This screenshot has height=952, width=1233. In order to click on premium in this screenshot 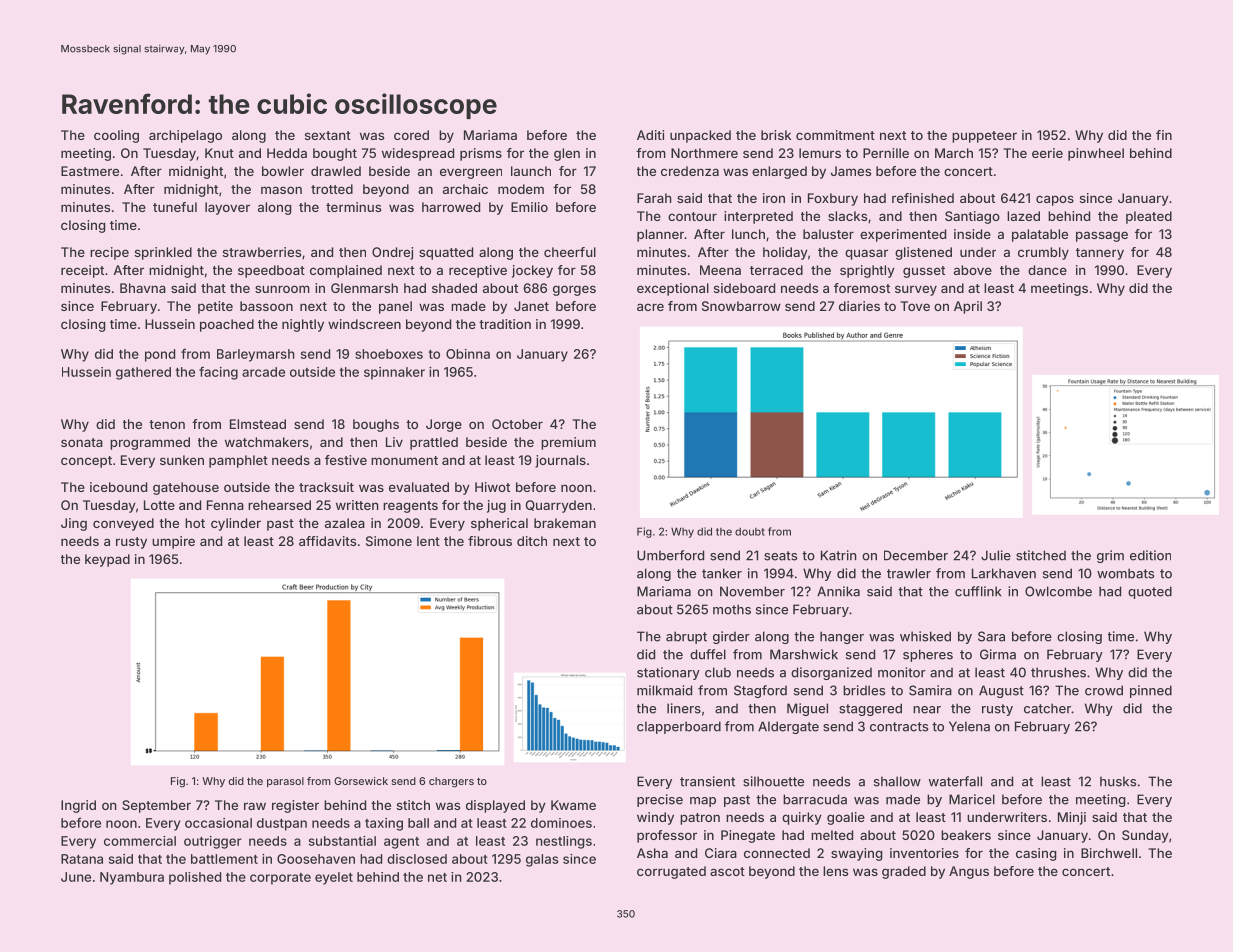, I will do `click(568, 443)`.
